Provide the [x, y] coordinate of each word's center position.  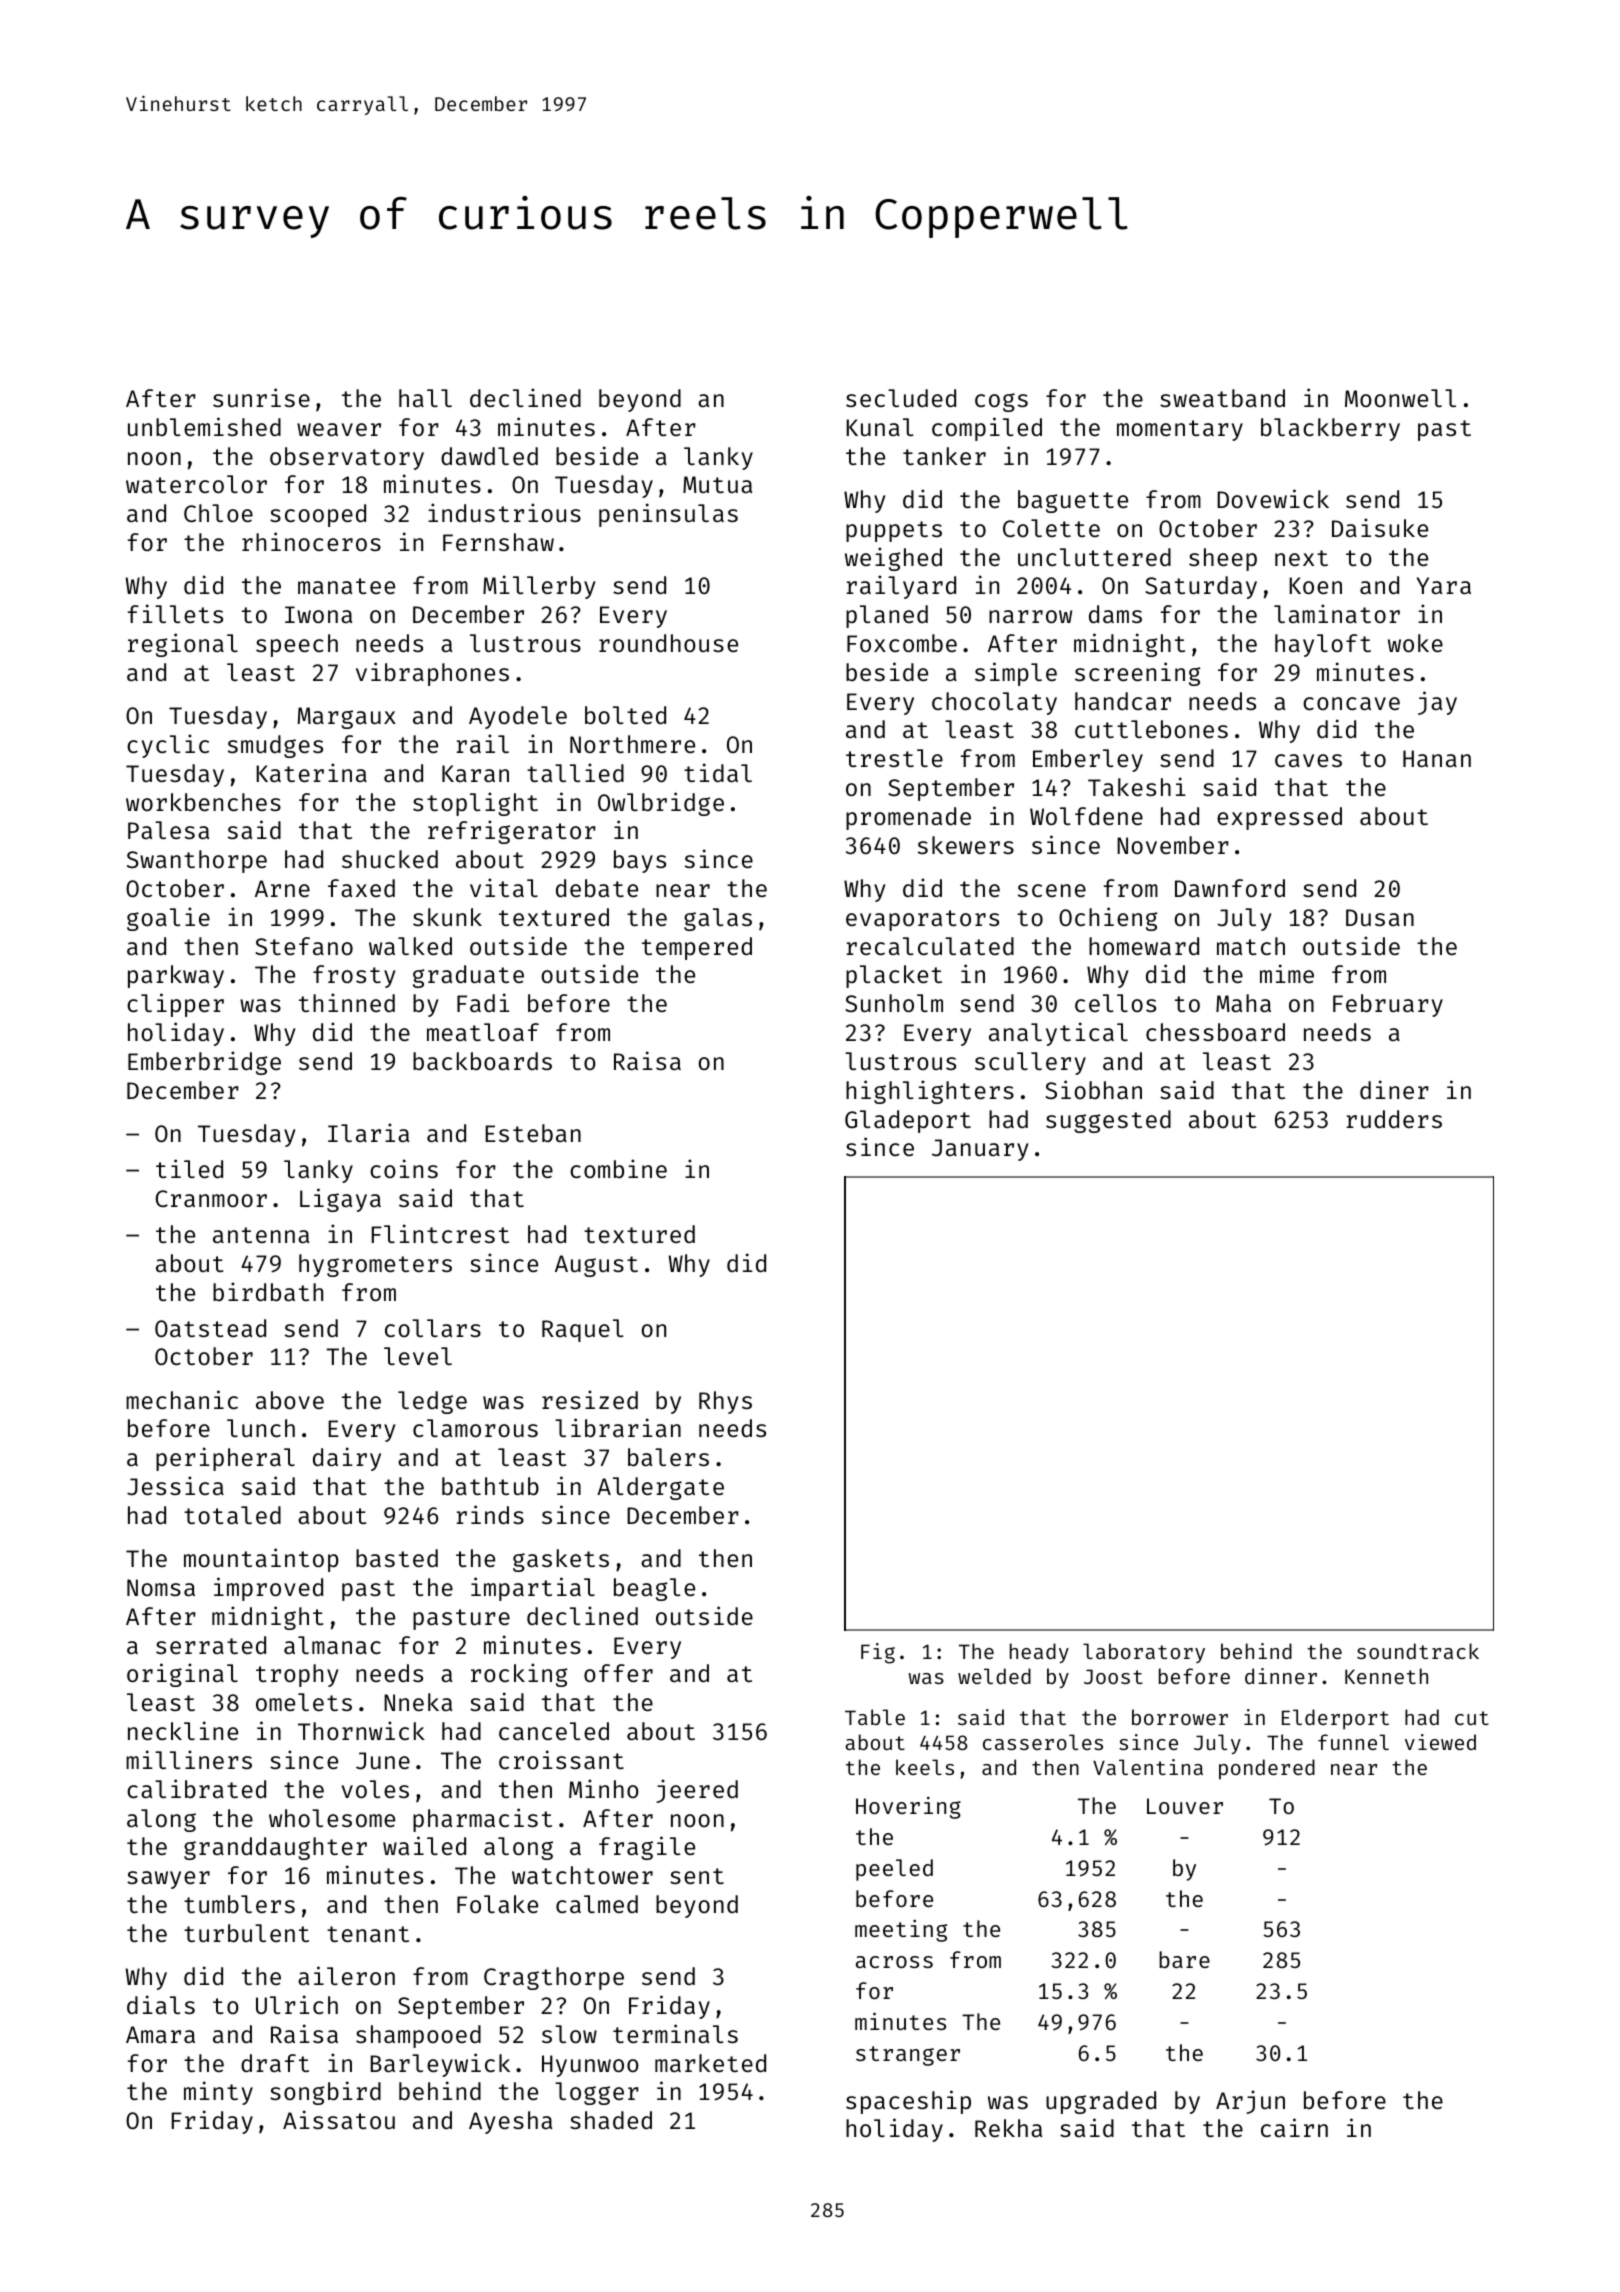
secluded [901, 398]
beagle [654, 1589]
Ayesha [510, 2122]
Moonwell [1400, 398]
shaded [611, 2120]
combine [618, 1168]
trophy [297, 1675]
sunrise [261, 397]
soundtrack [1418, 1651]
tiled [189, 1168]
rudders [1394, 1119]
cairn [1294, 2127]
